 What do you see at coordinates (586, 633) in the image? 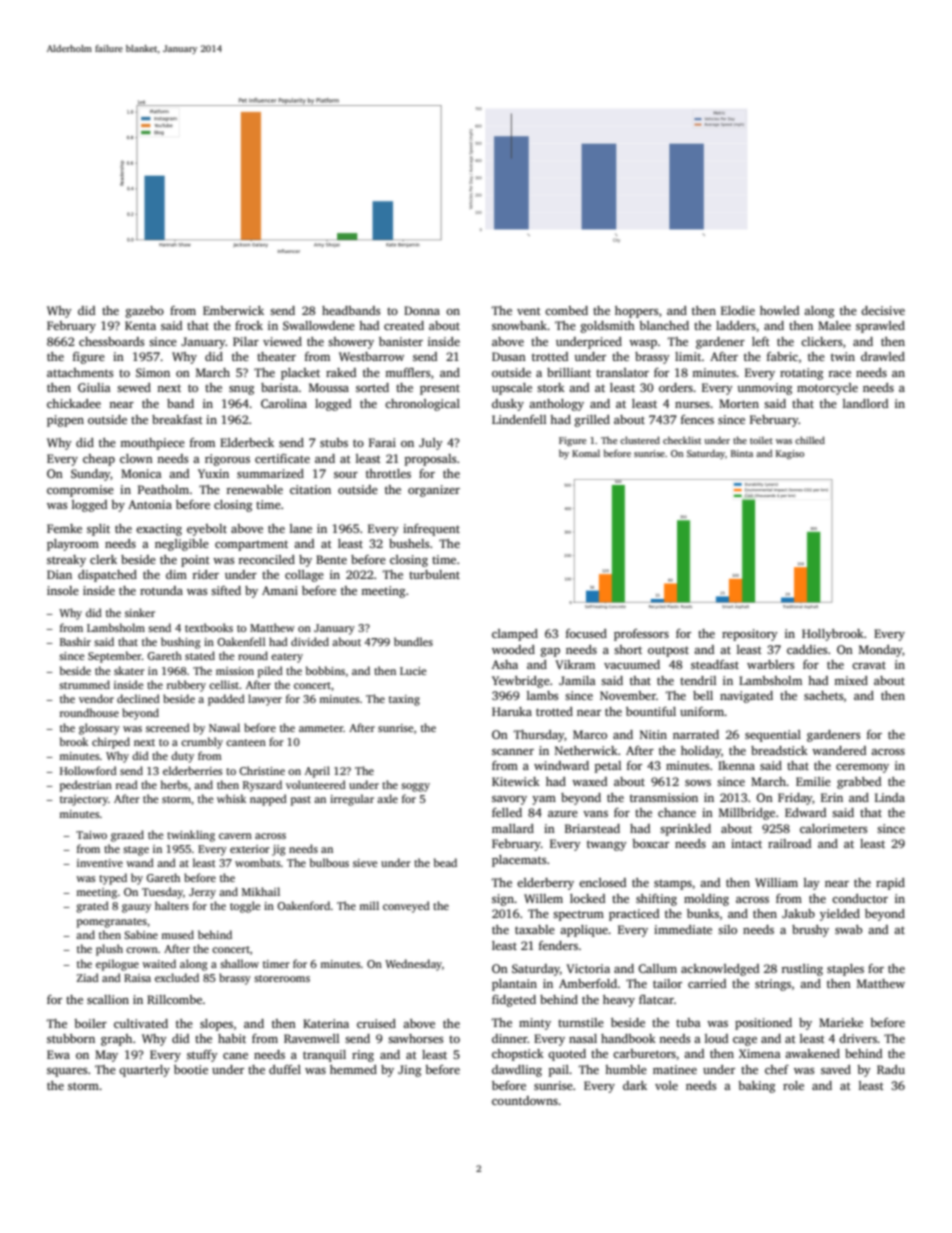
I see `focused` at bounding box center [586, 633].
